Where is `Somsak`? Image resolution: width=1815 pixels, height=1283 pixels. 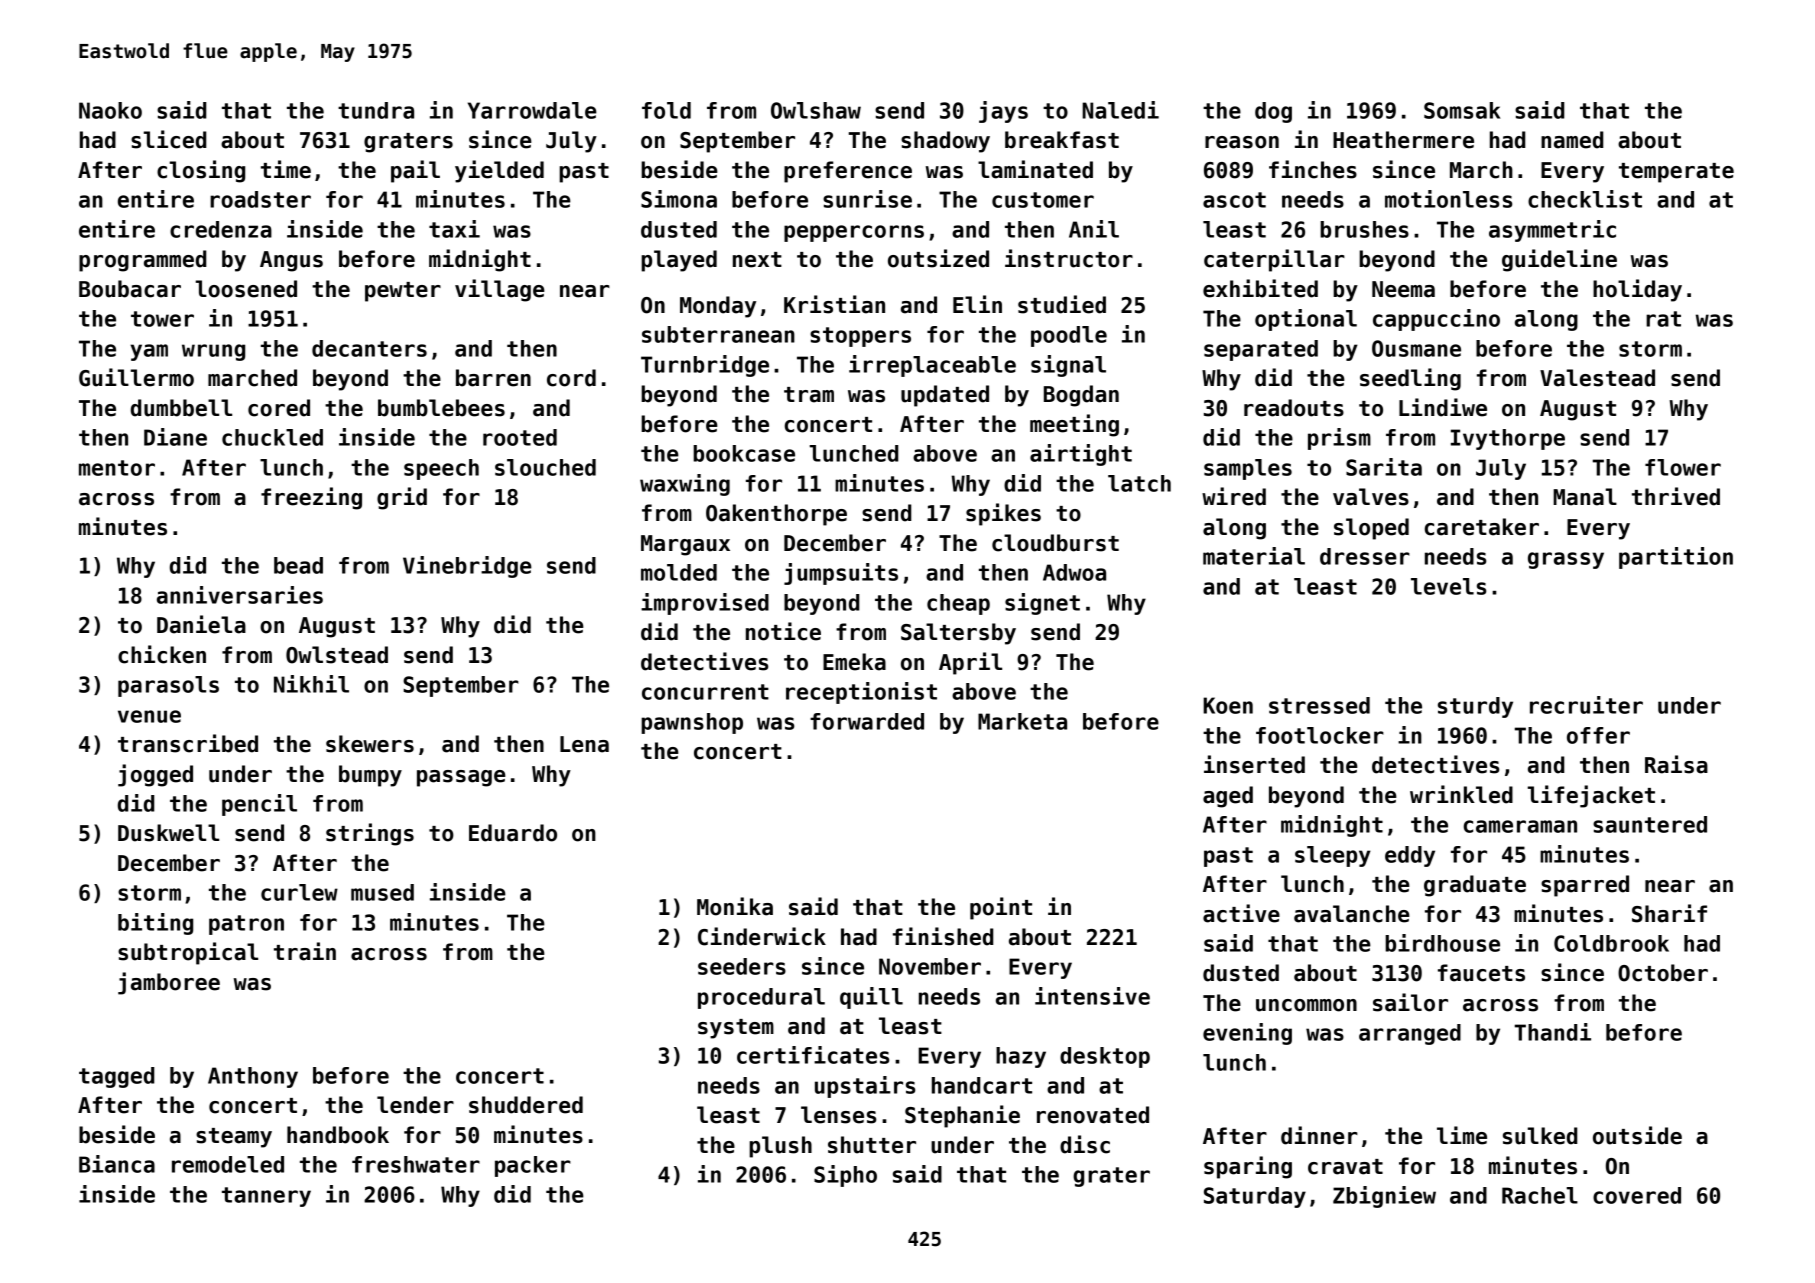 Somsak is located at coordinates (1462, 110).
